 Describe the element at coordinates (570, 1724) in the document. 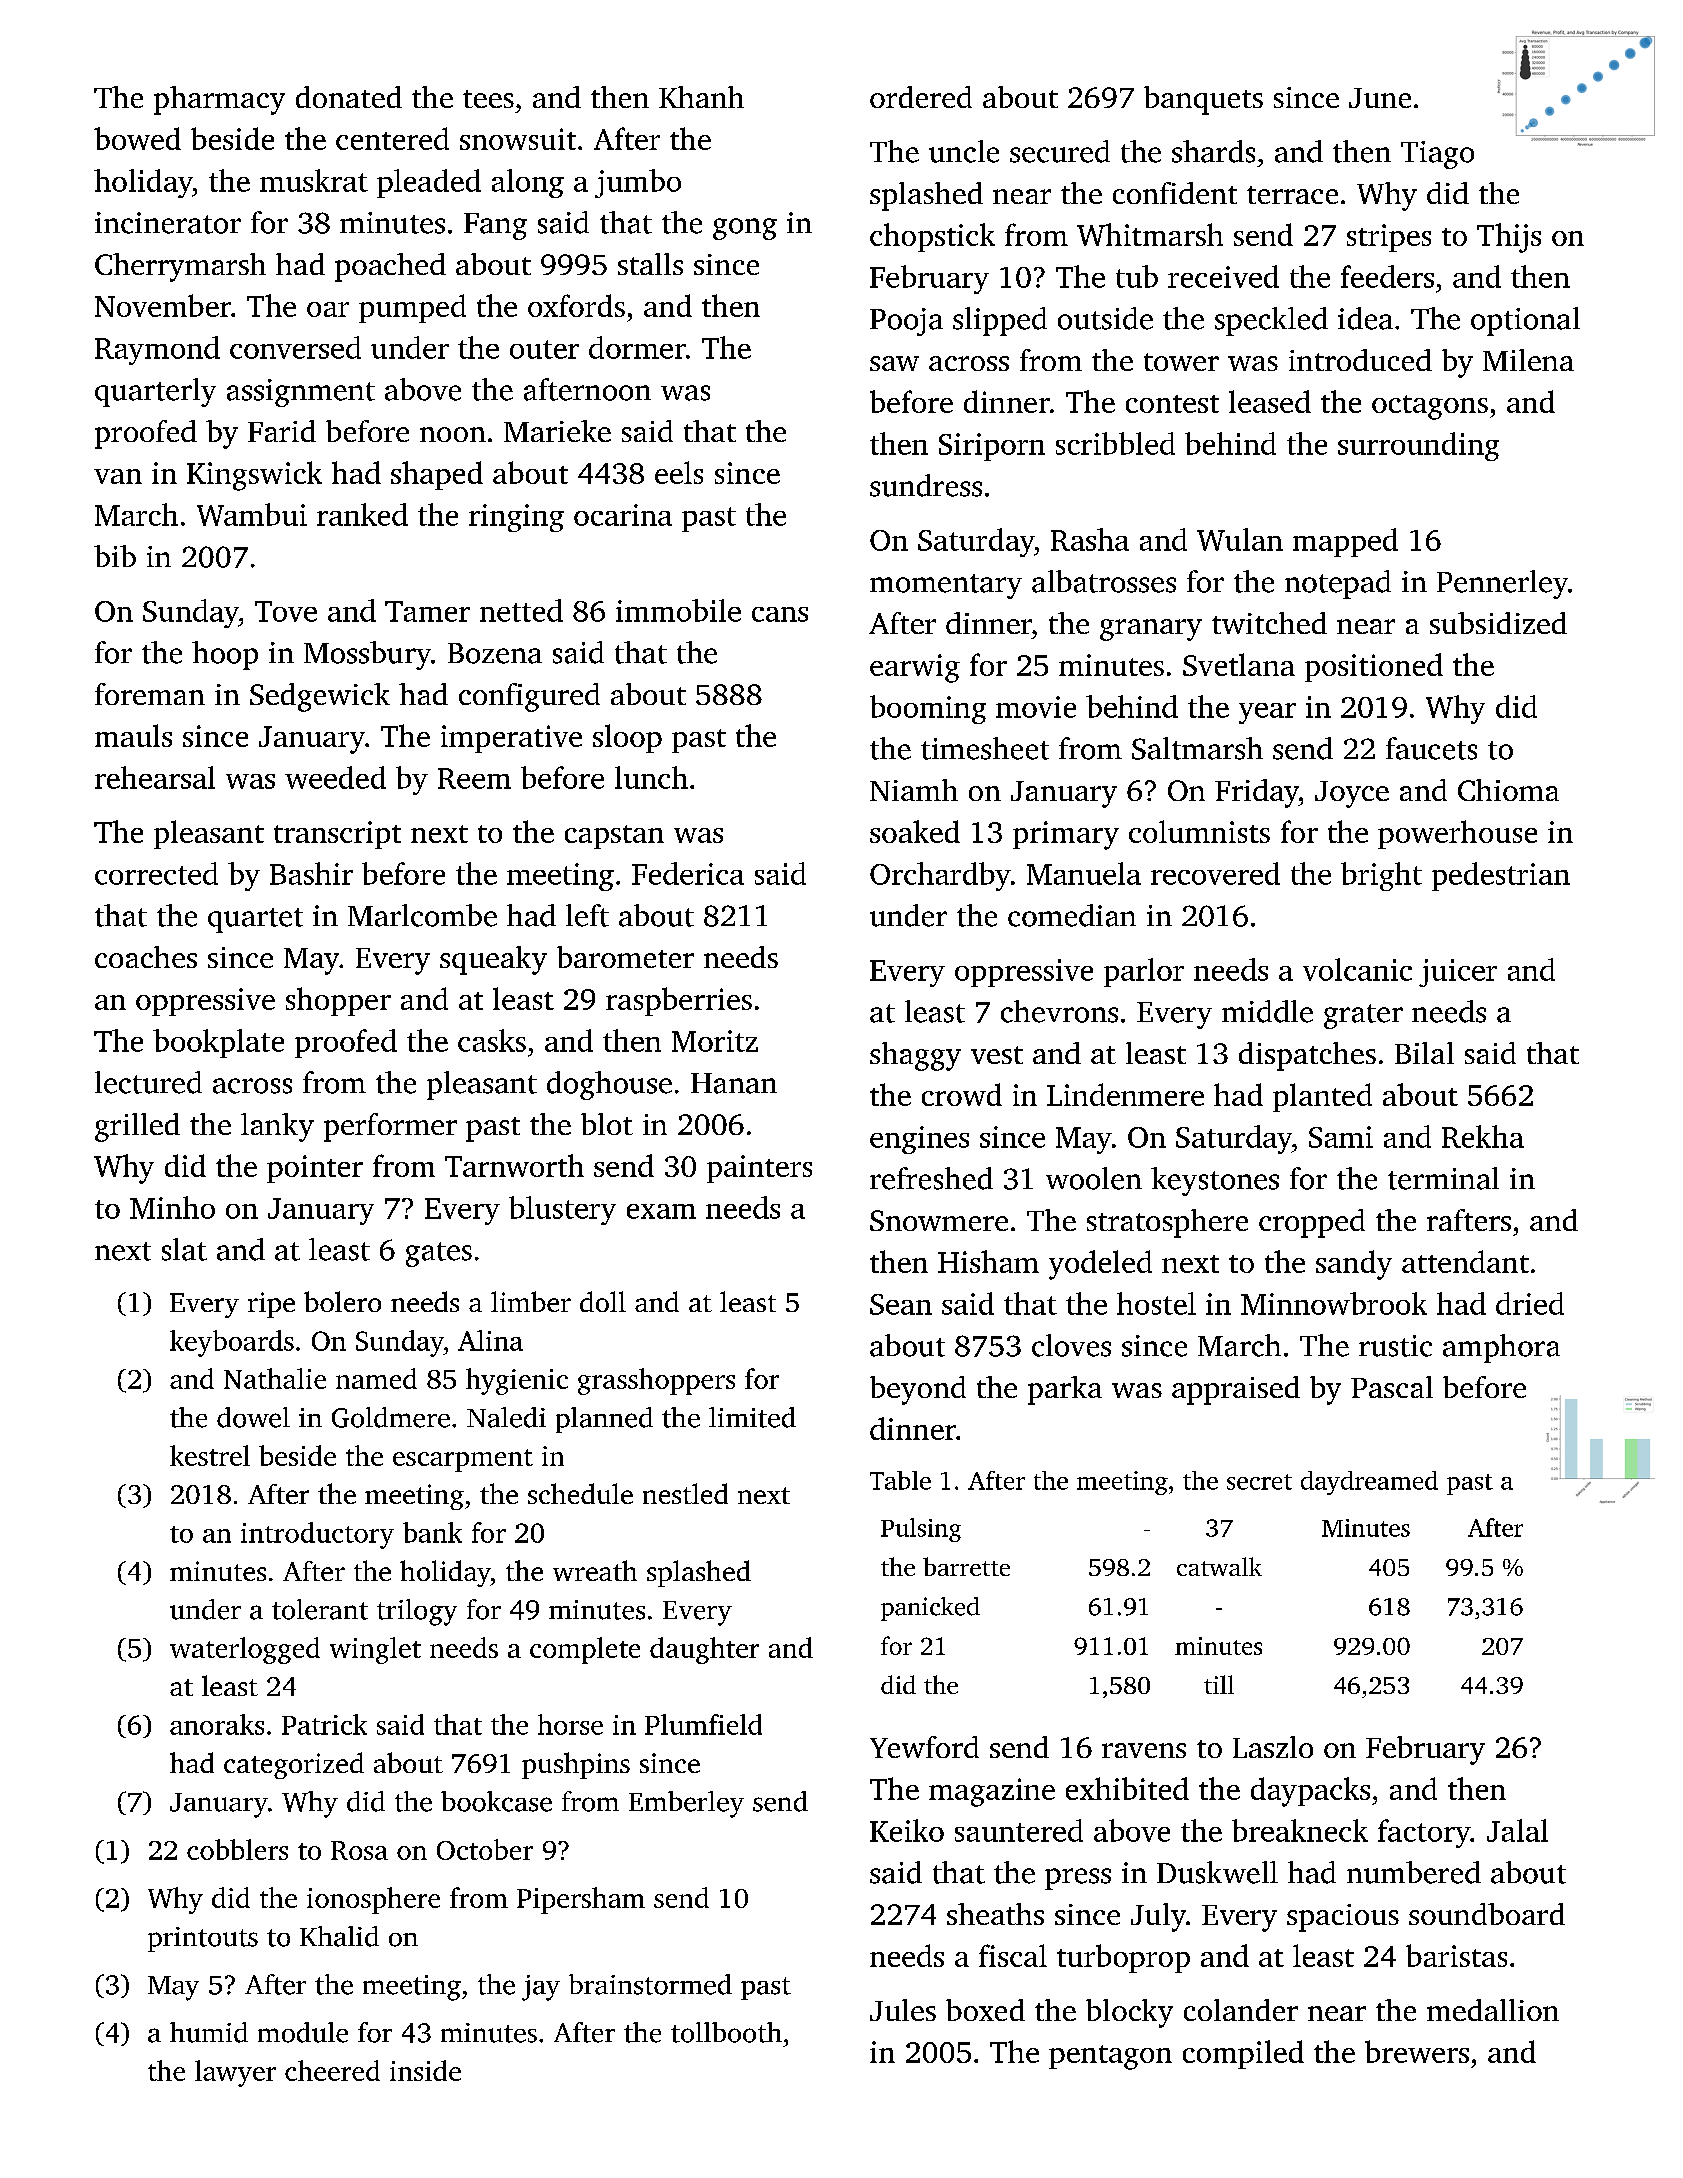

I see `horse` at that location.
